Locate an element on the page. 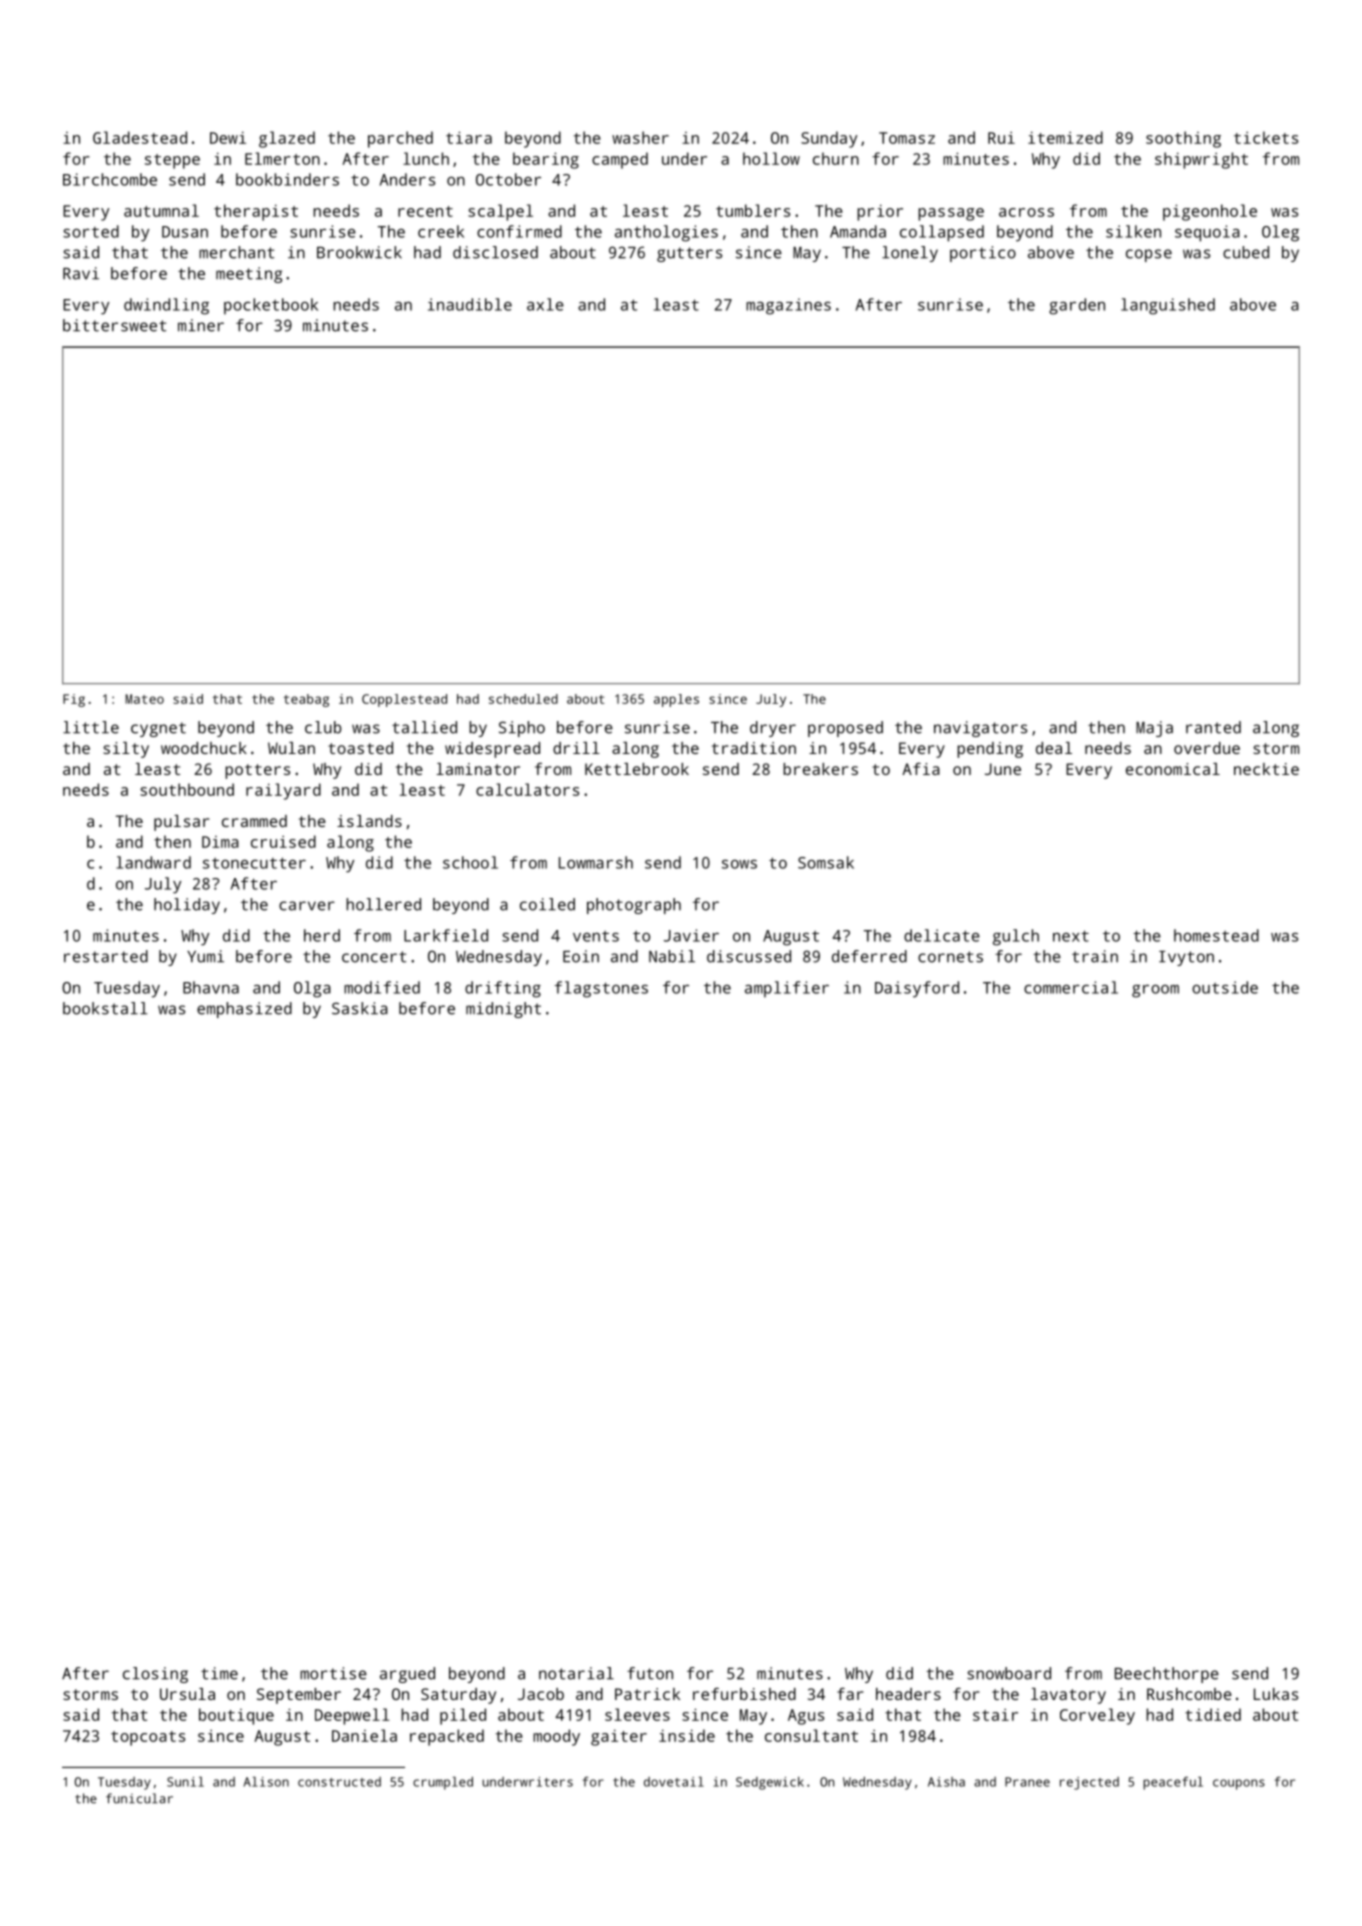  languished is located at coordinates (1168, 306).
